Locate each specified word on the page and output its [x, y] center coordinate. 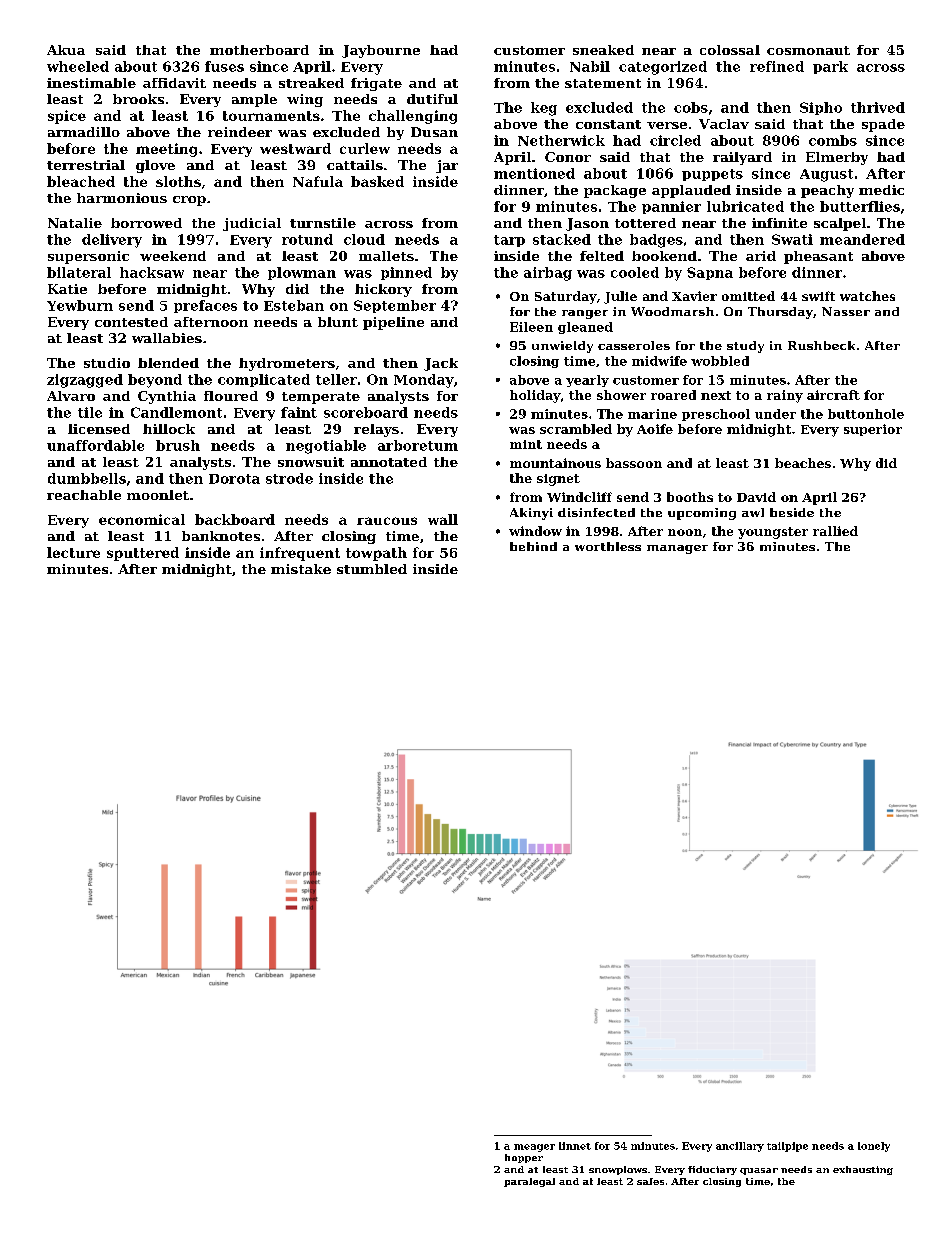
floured [231, 396]
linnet [575, 1146]
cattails [355, 165]
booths [690, 497]
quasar [759, 1171]
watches [867, 296]
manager [677, 549]
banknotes [221, 536]
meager [534, 1148]
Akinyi [531, 514]
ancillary [740, 1147]
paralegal [529, 1182]
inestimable [91, 83]
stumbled [372, 569]
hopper [524, 1158]
